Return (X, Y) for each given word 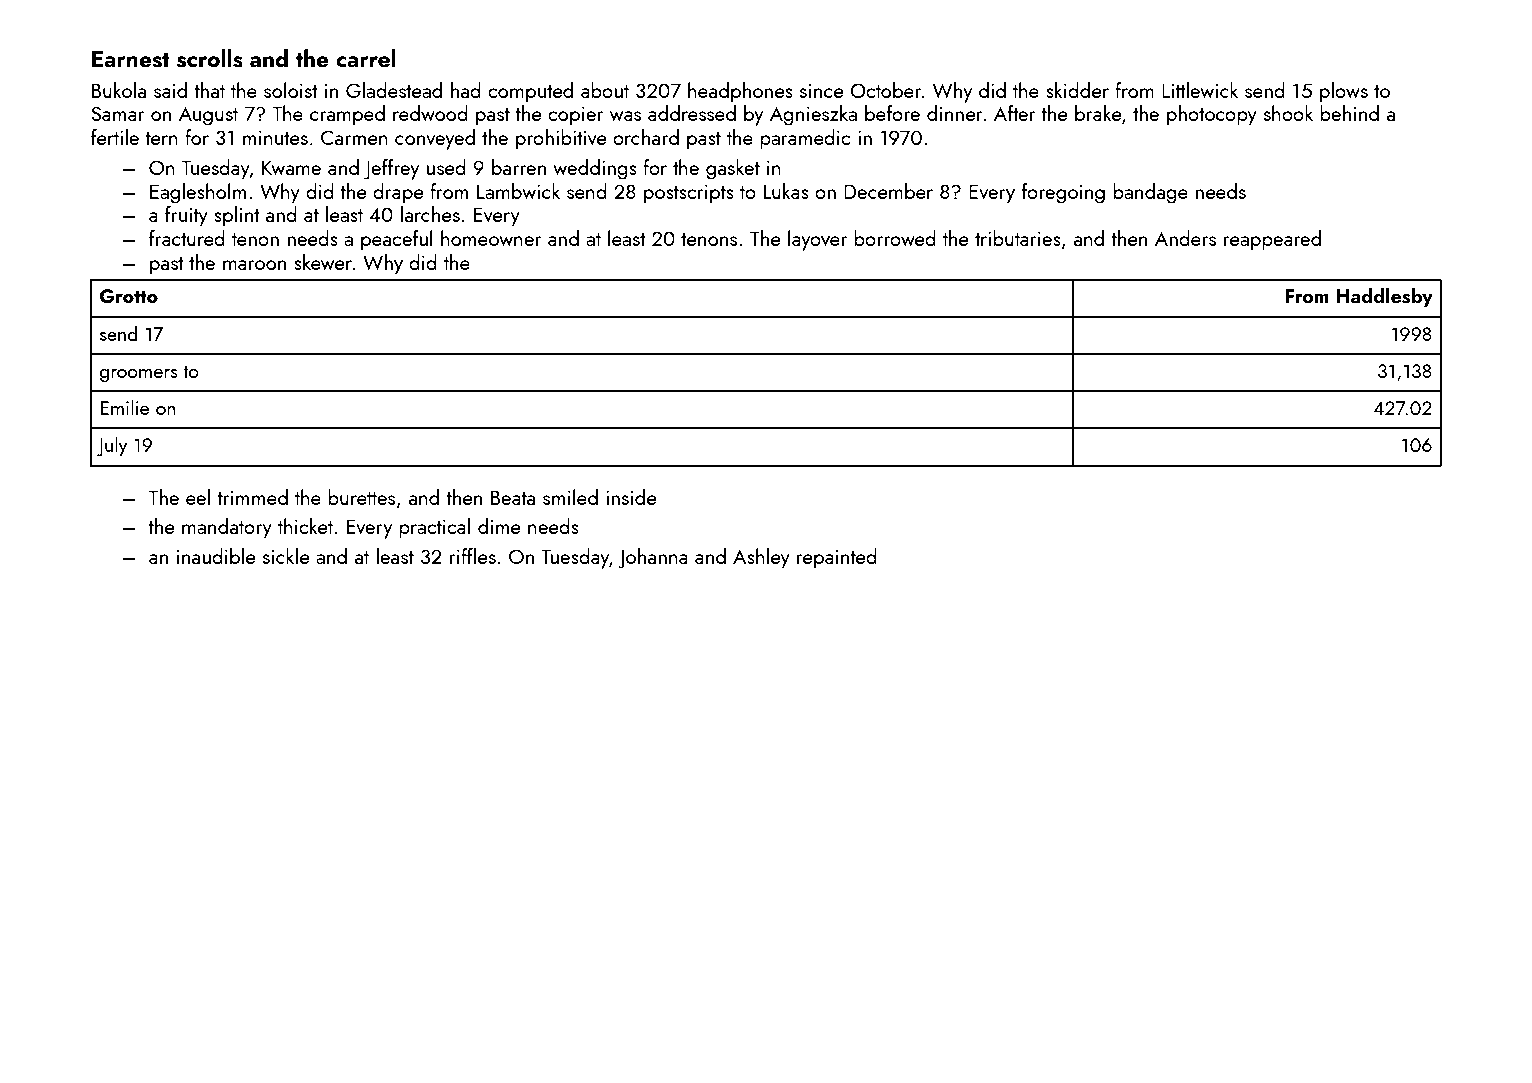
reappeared (1272, 240)
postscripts (689, 194)
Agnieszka (813, 115)
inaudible (216, 556)
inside (631, 497)
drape (398, 193)
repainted (837, 558)
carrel (366, 58)
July (112, 447)
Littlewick (1200, 90)
